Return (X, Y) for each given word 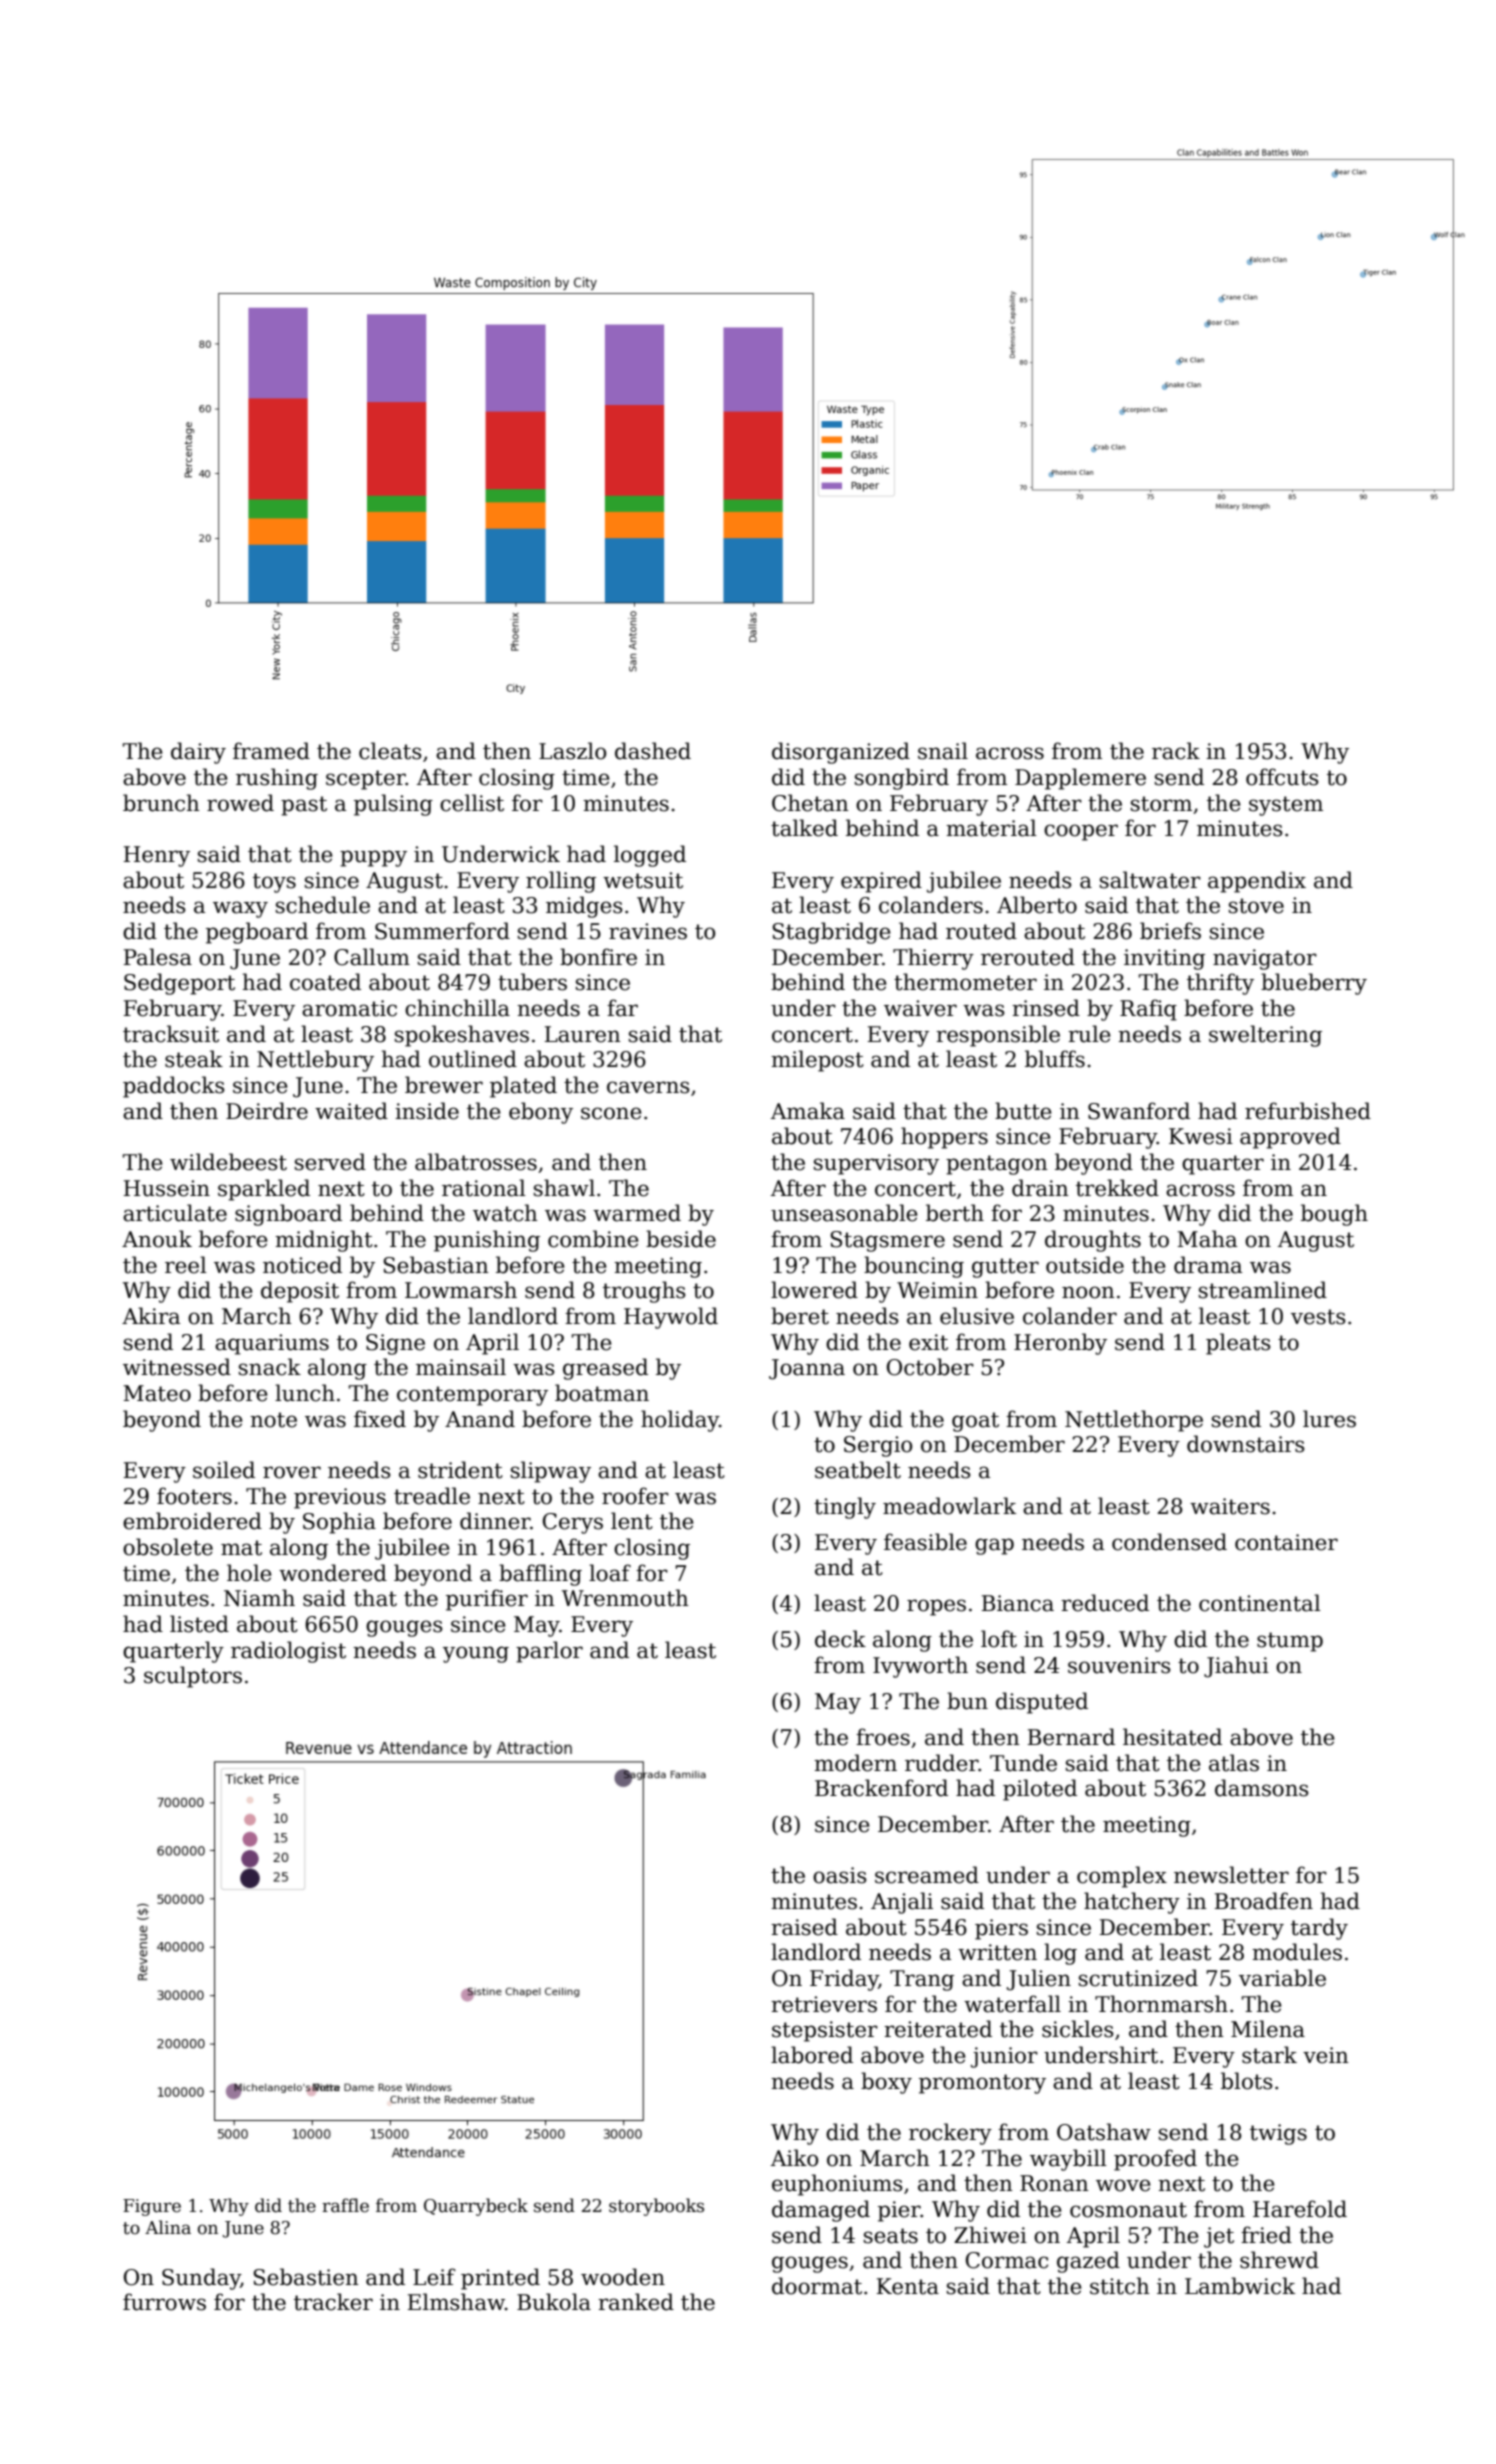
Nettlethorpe (1134, 1421)
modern (855, 1763)
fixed (380, 1419)
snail (943, 751)
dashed (653, 751)
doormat (817, 2286)
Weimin (937, 1290)
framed (271, 751)
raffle (345, 2205)
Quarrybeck (476, 2207)
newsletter (1231, 1875)
